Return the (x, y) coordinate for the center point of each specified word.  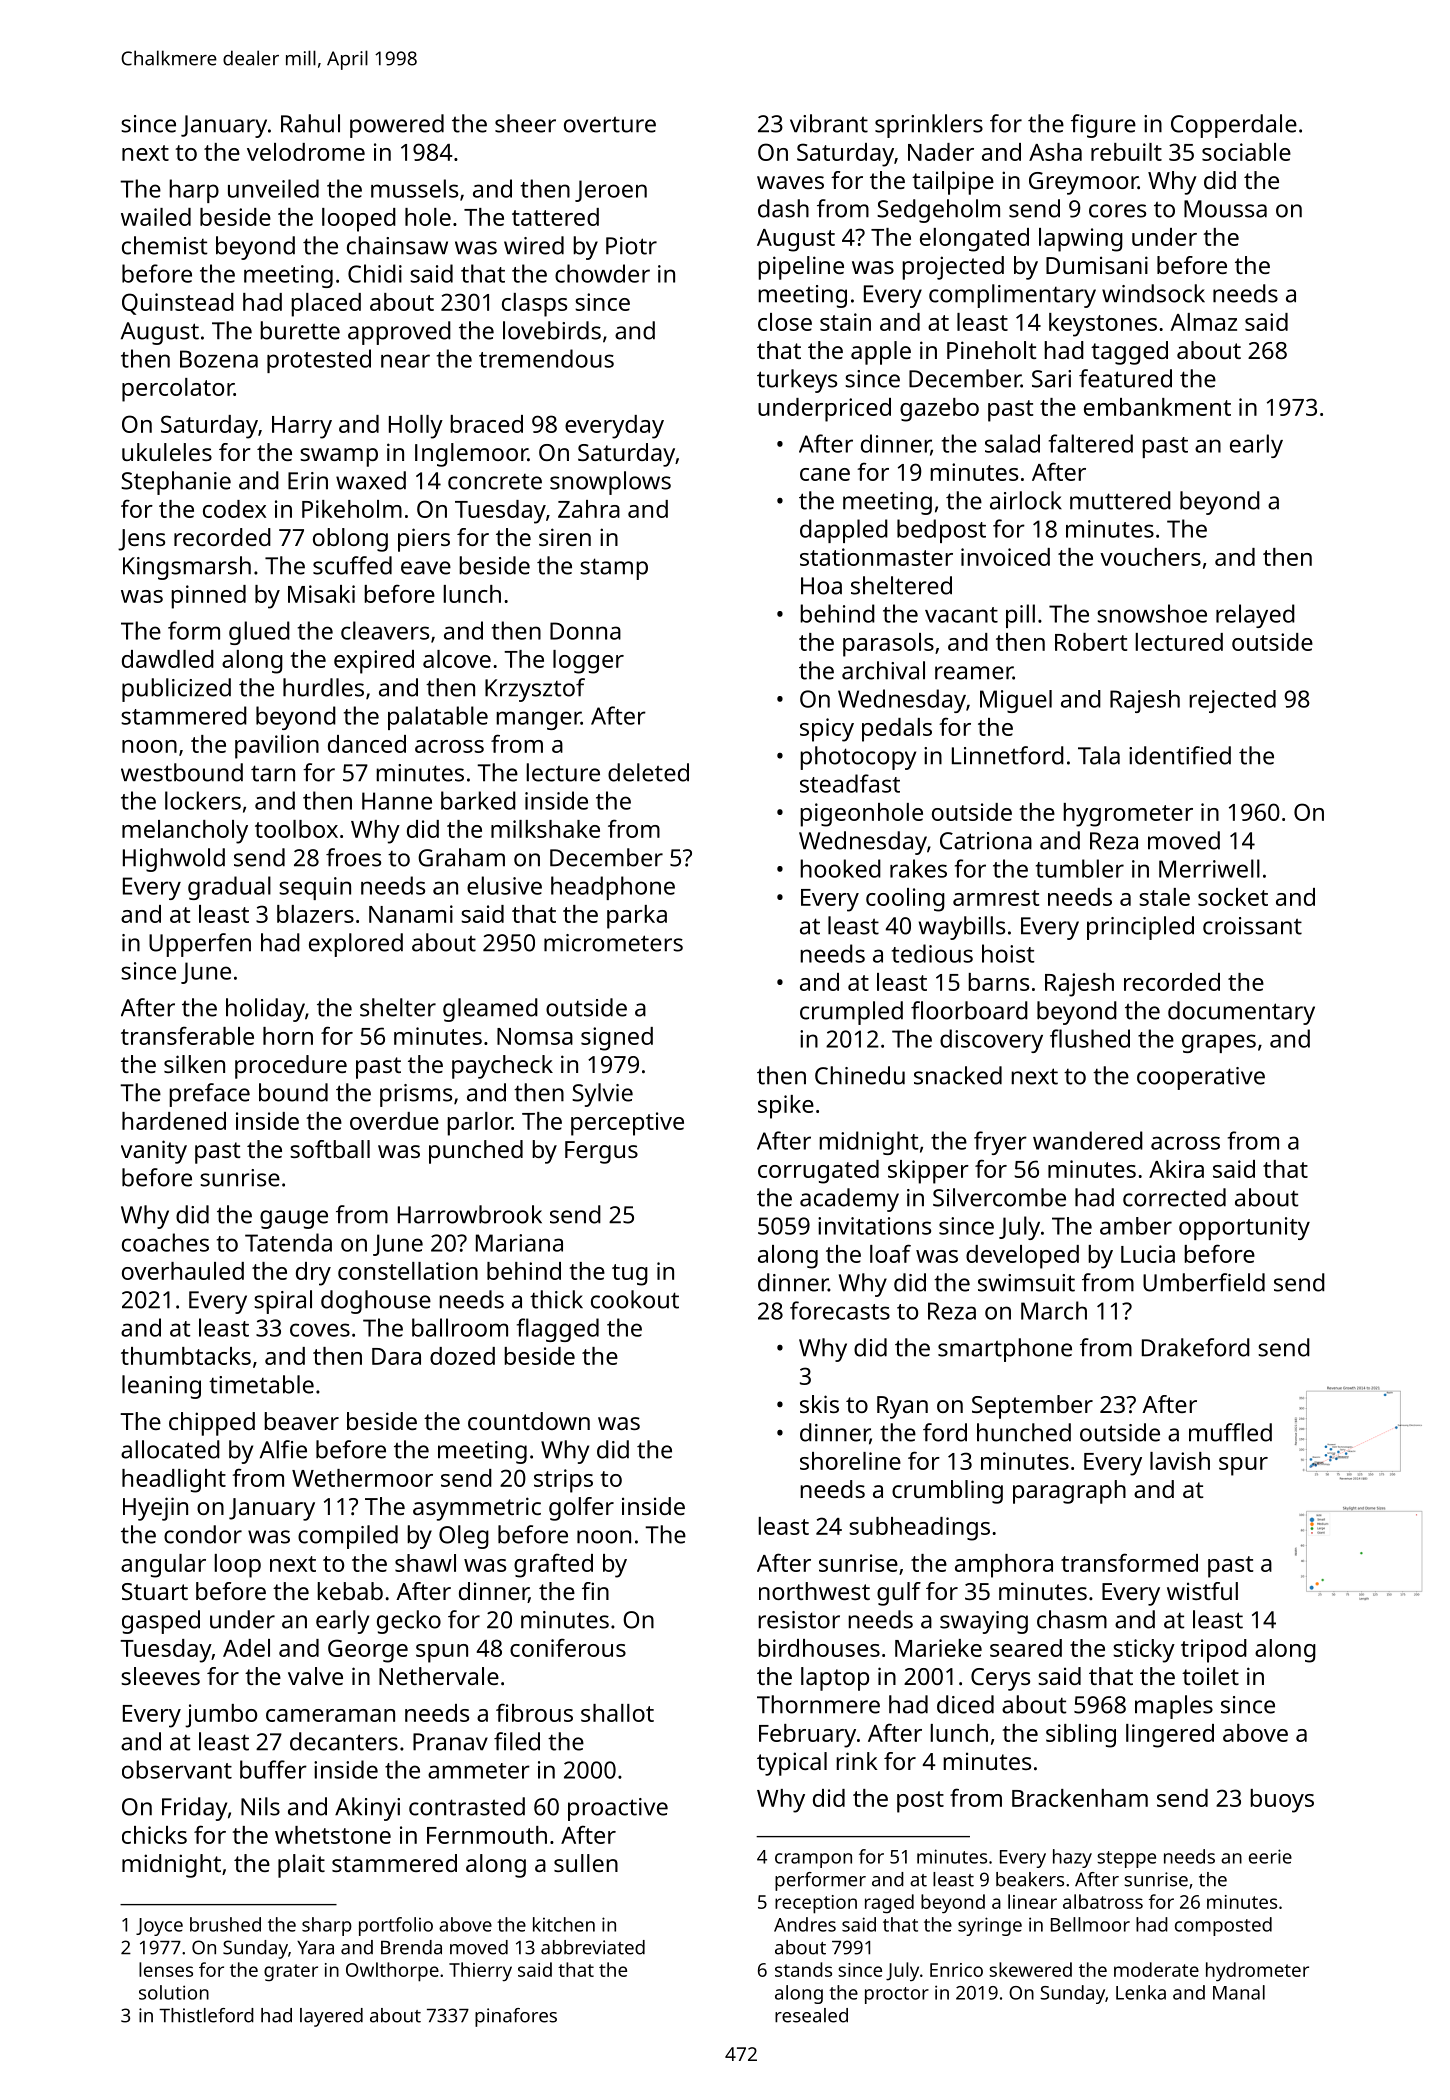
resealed (811, 2015)
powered (397, 126)
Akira (1176, 1169)
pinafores (516, 2017)
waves (790, 182)
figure (1103, 126)
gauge (294, 1219)
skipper (928, 1172)
